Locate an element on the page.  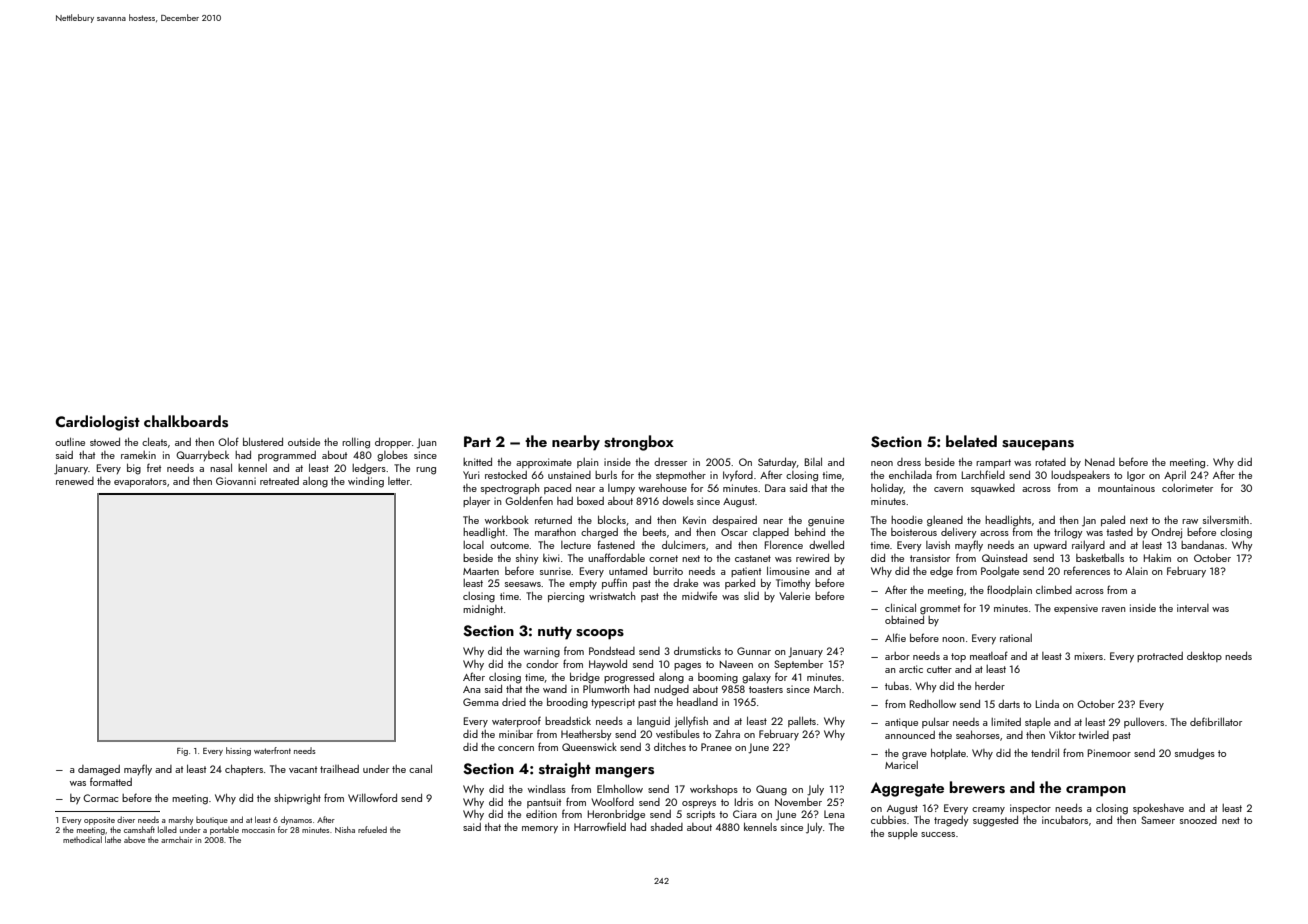
Gemma is located at coordinates (481, 702).
